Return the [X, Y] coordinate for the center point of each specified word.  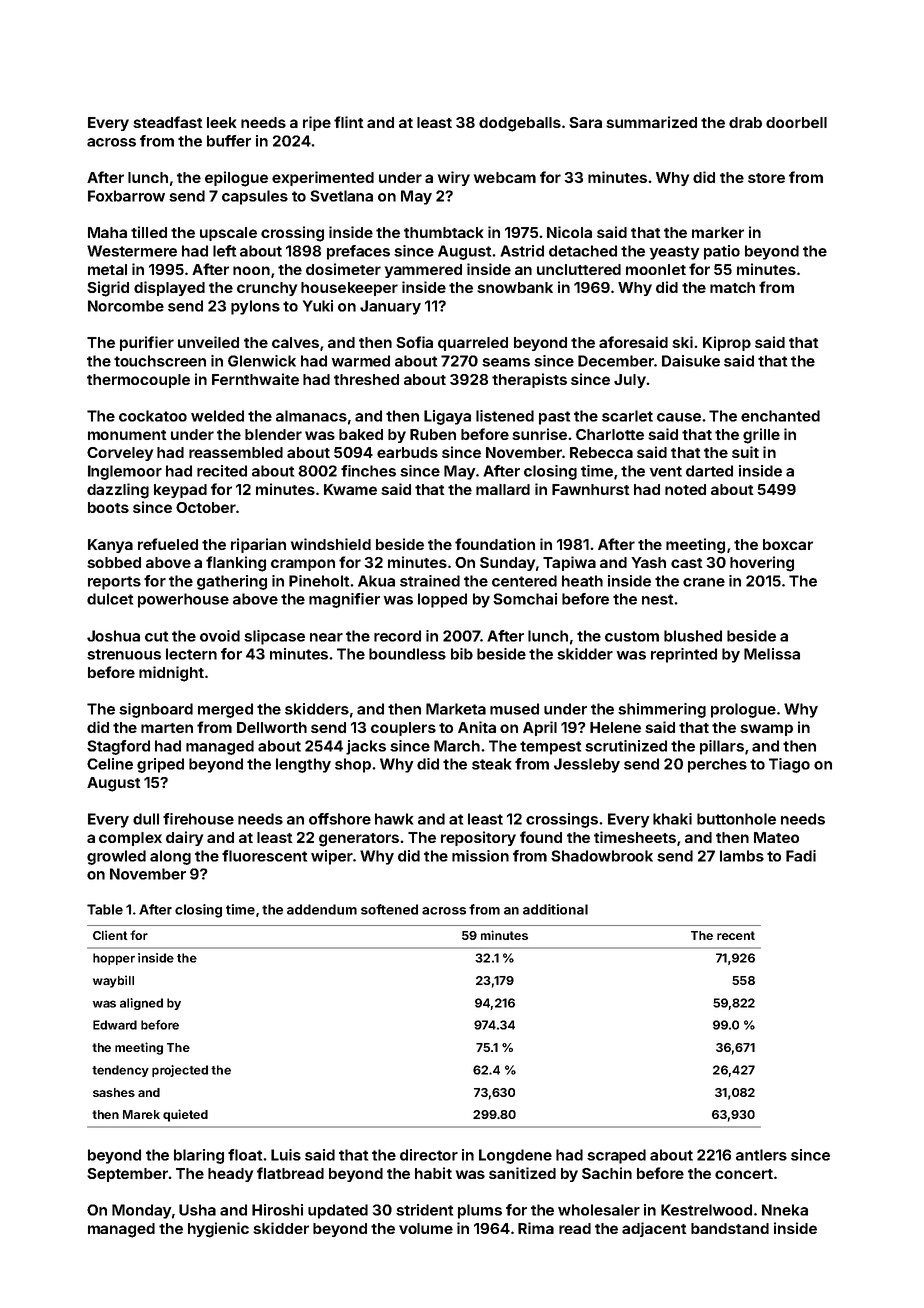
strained [430, 581]
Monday [141, 1211]
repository [478, 838]
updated [338, 1211]
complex [130, 839]
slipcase [274, 637]
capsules [255, 197]
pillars [722, 747]
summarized [651, 122]
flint [349, 122]
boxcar [788, 544]
